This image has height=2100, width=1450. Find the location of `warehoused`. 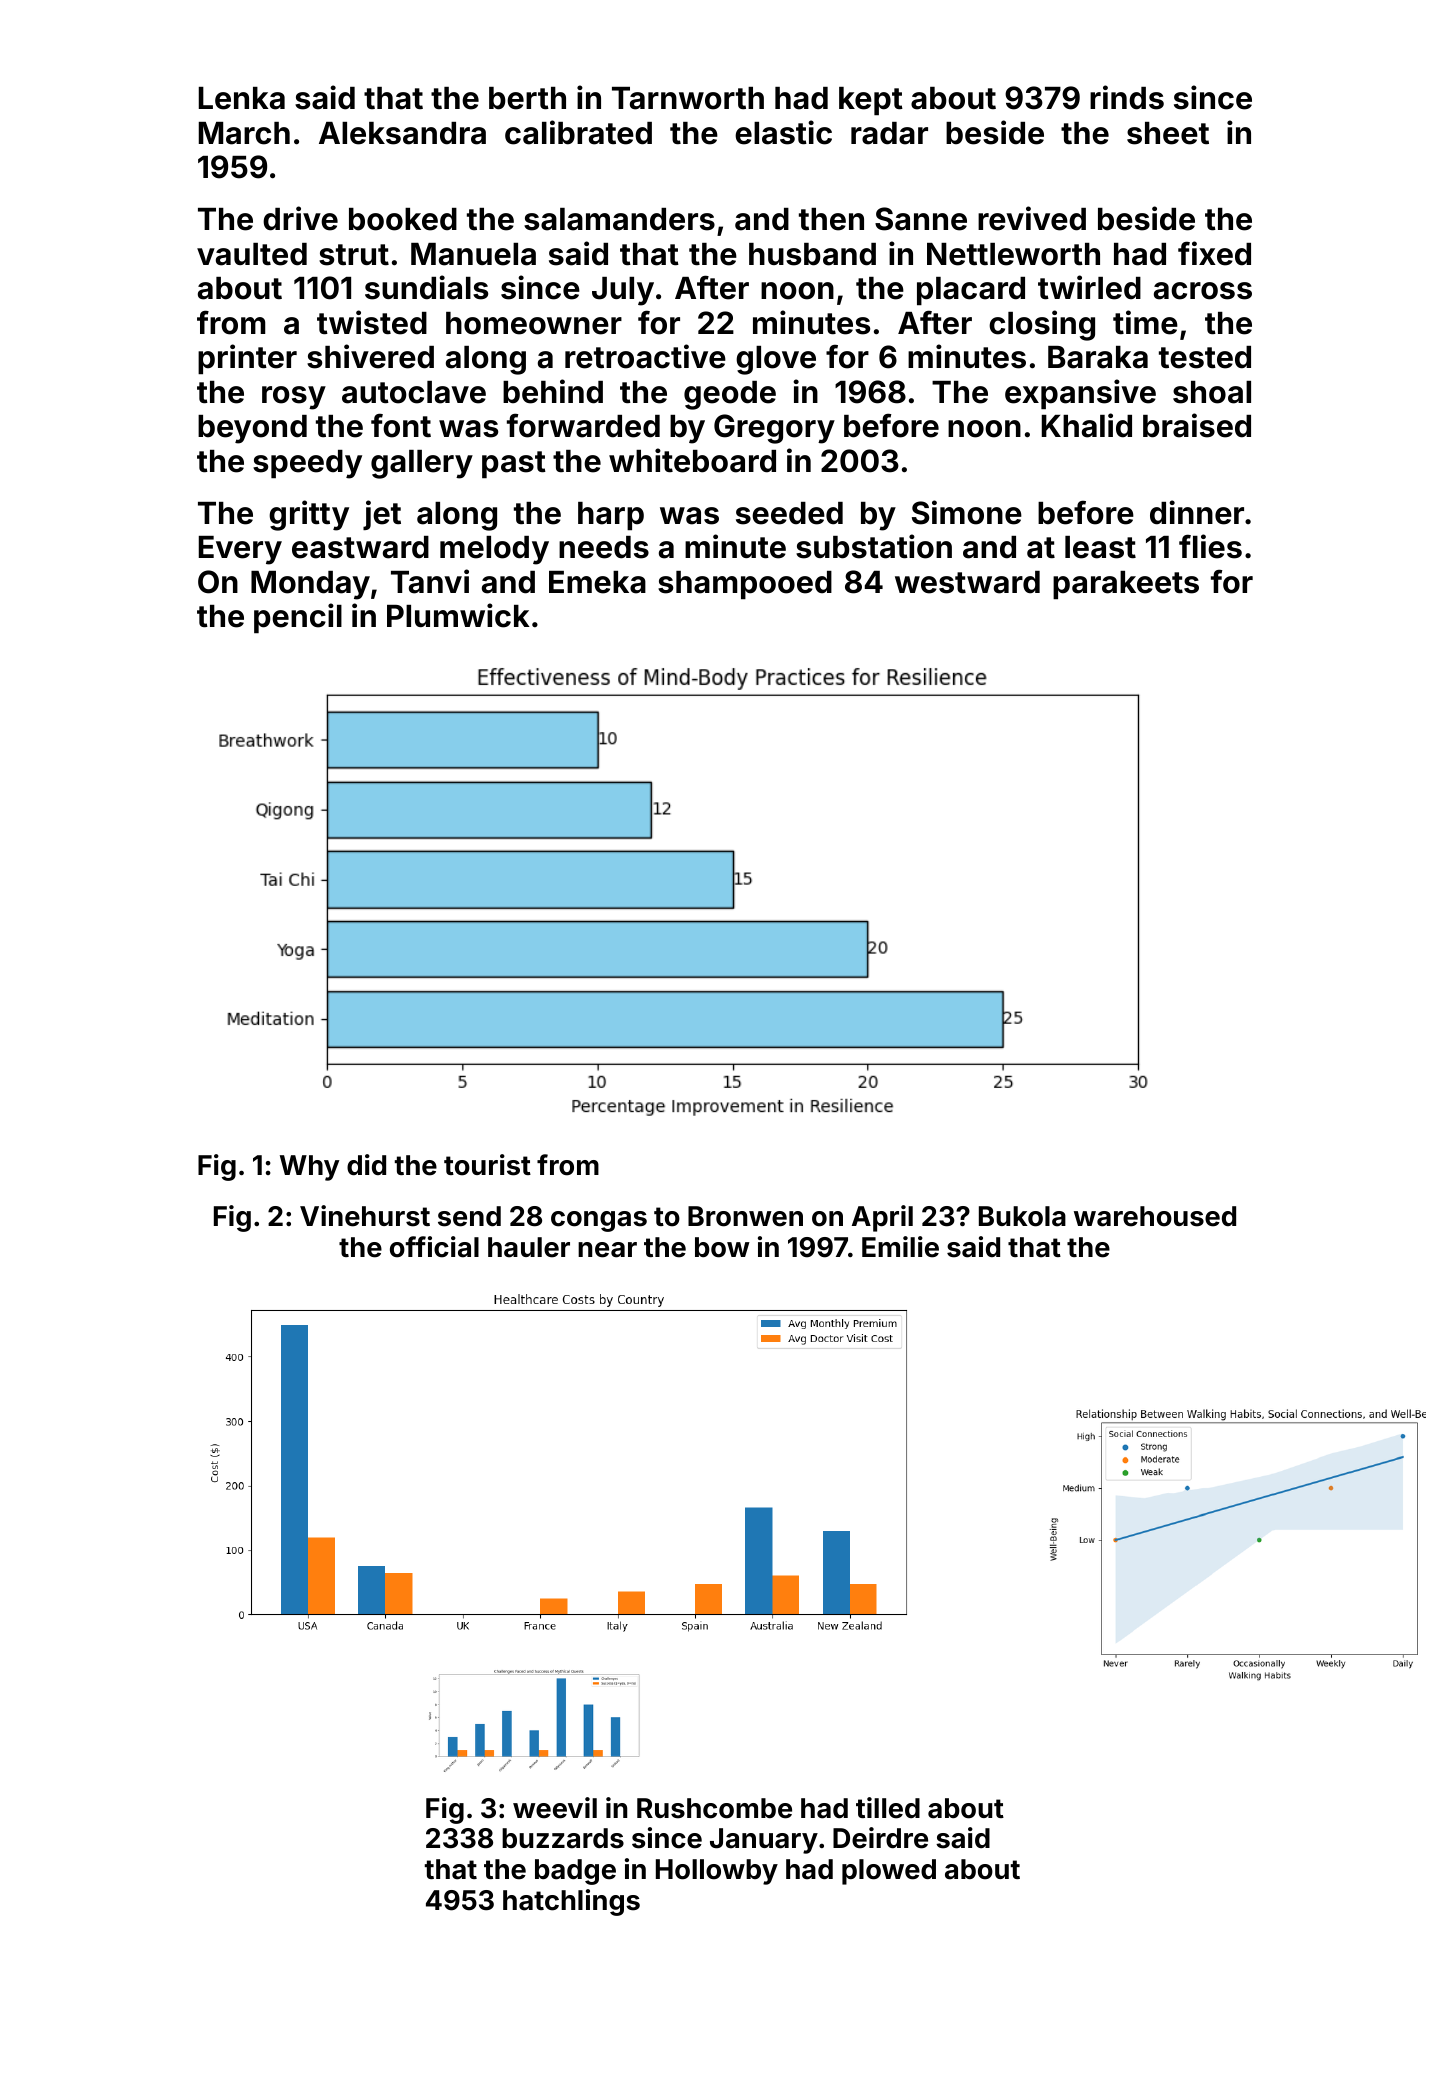

warehoused is located at coordinates (1155, 1216).
